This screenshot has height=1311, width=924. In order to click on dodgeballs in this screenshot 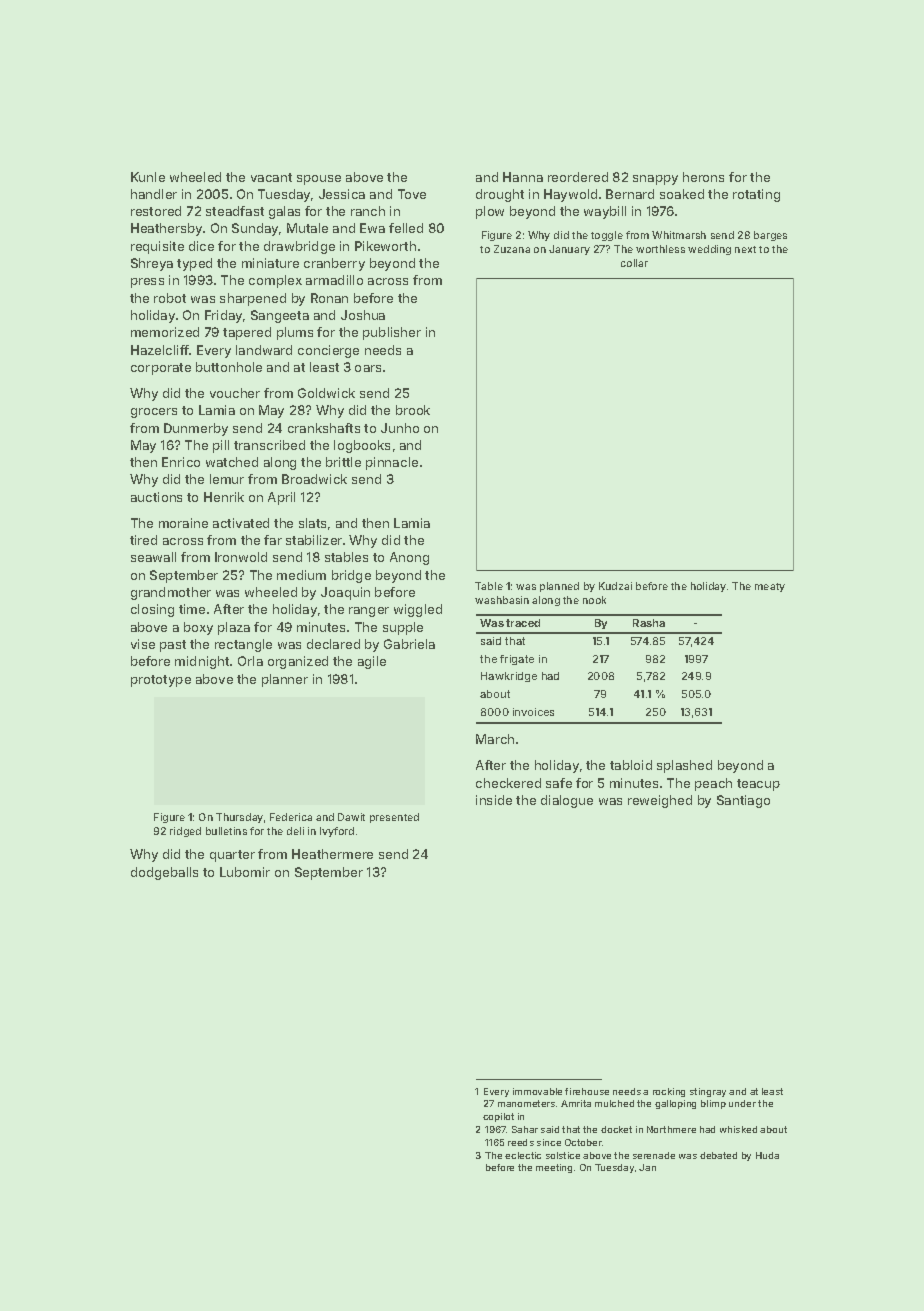, I will do `click(164, 873)`.
